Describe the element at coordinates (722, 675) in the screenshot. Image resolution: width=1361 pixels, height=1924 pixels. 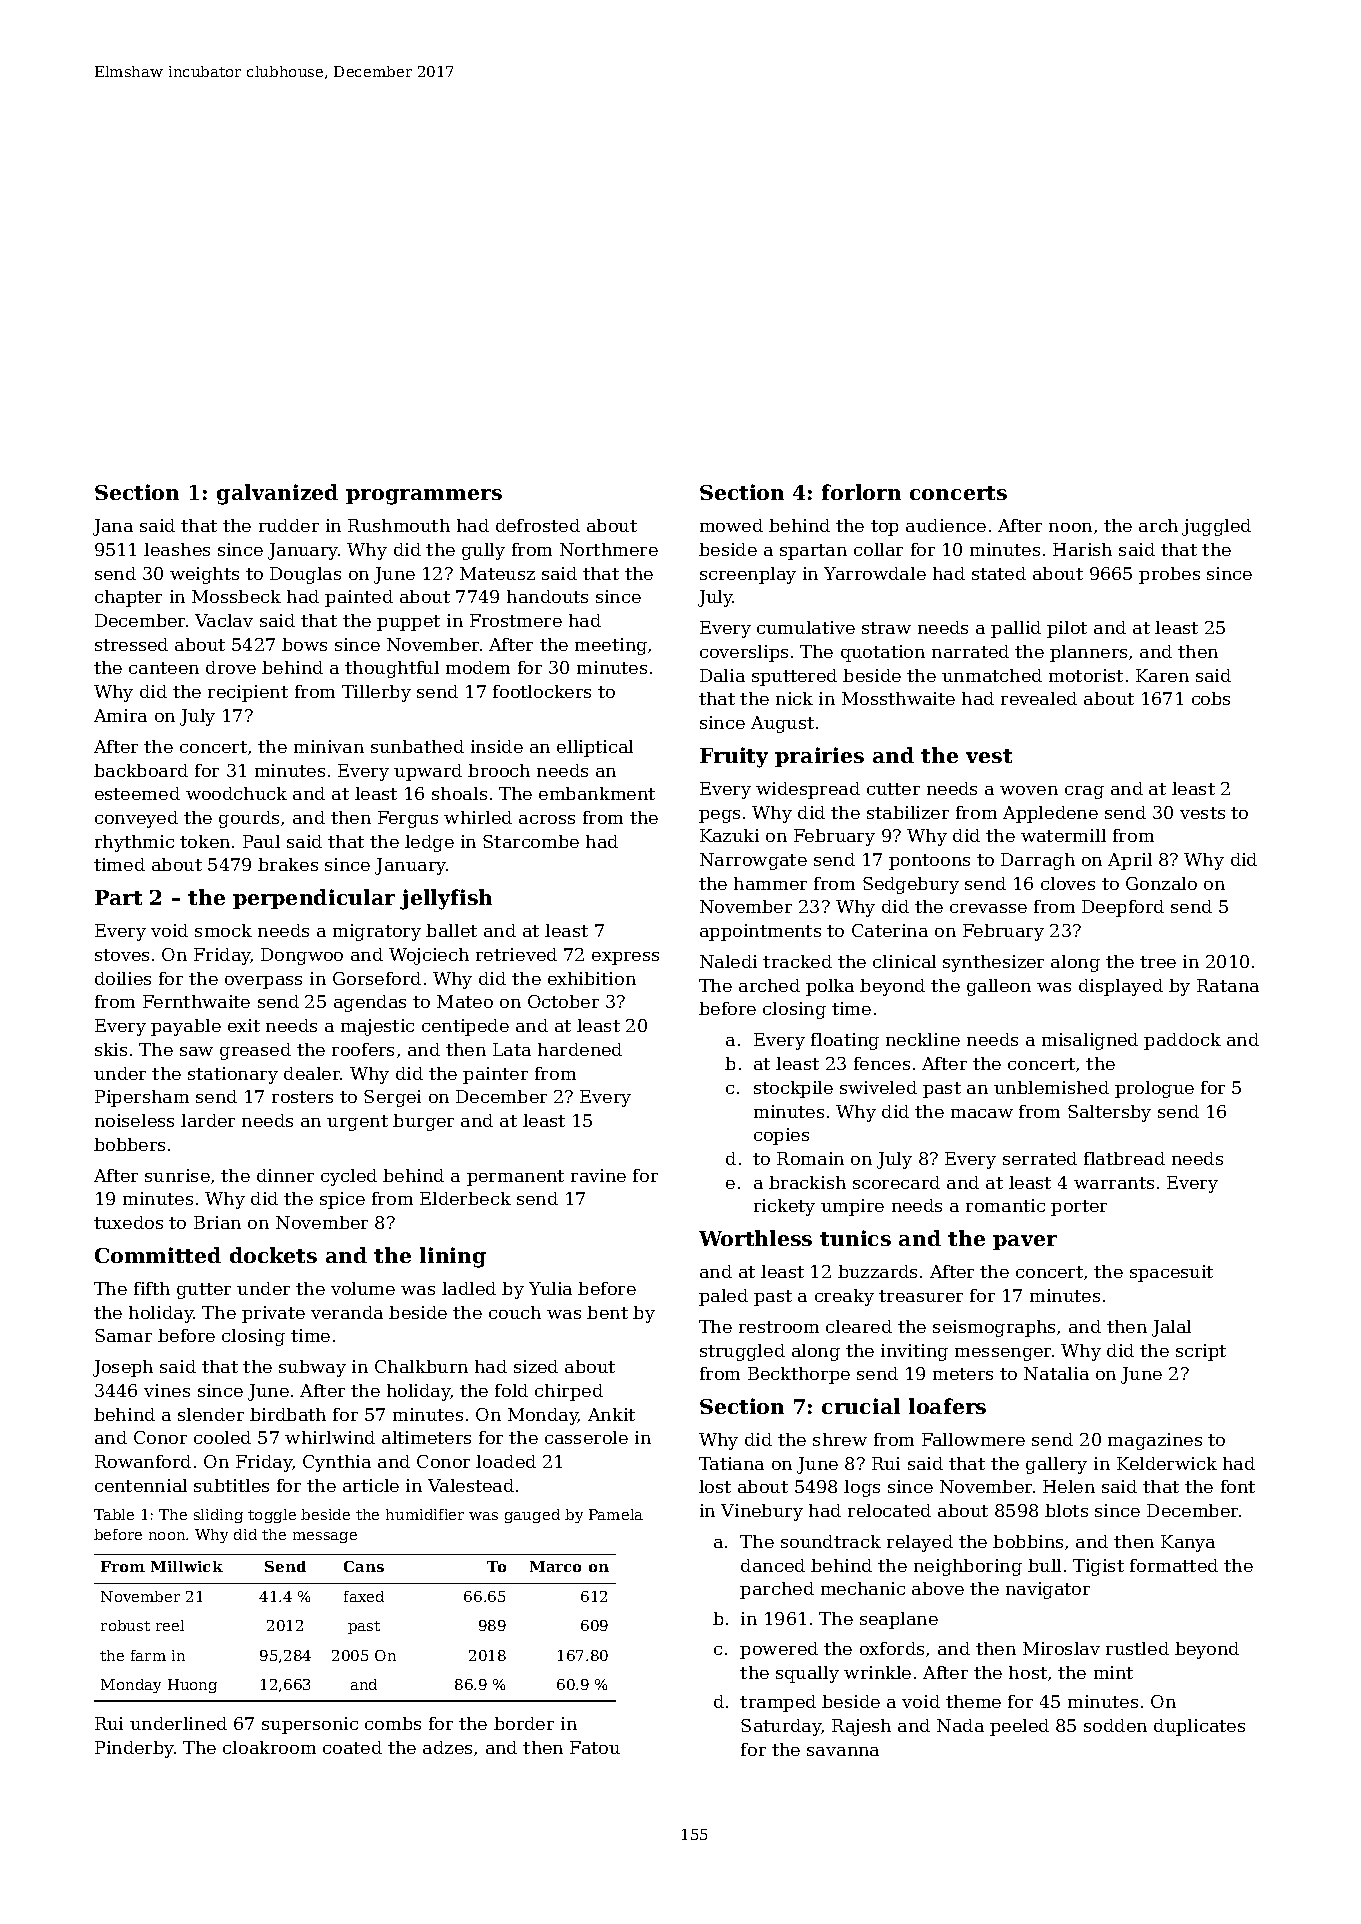
I see `Dalia` at that location.
